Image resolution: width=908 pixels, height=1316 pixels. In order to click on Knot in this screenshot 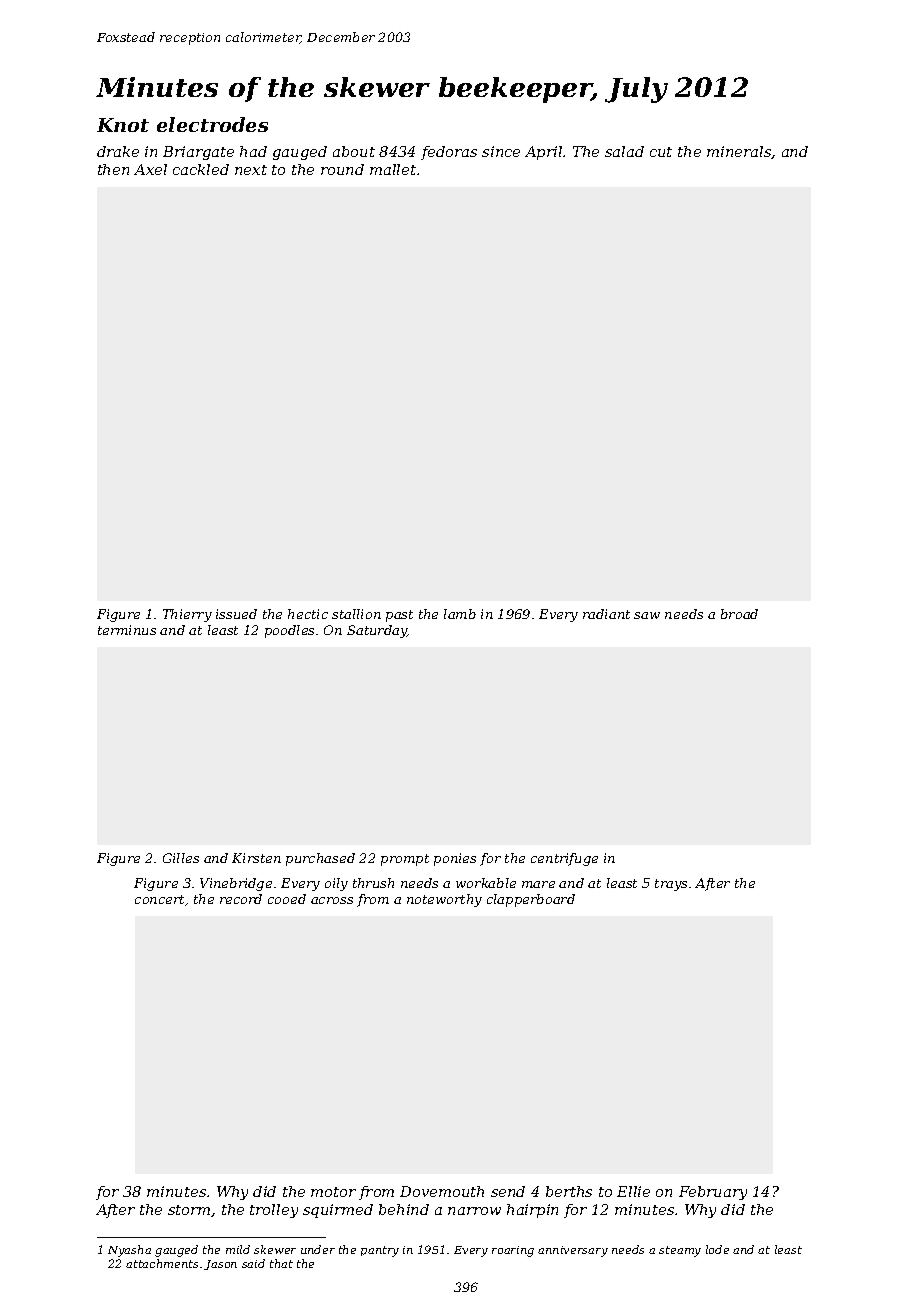, I will do `click(123, 125)`.
